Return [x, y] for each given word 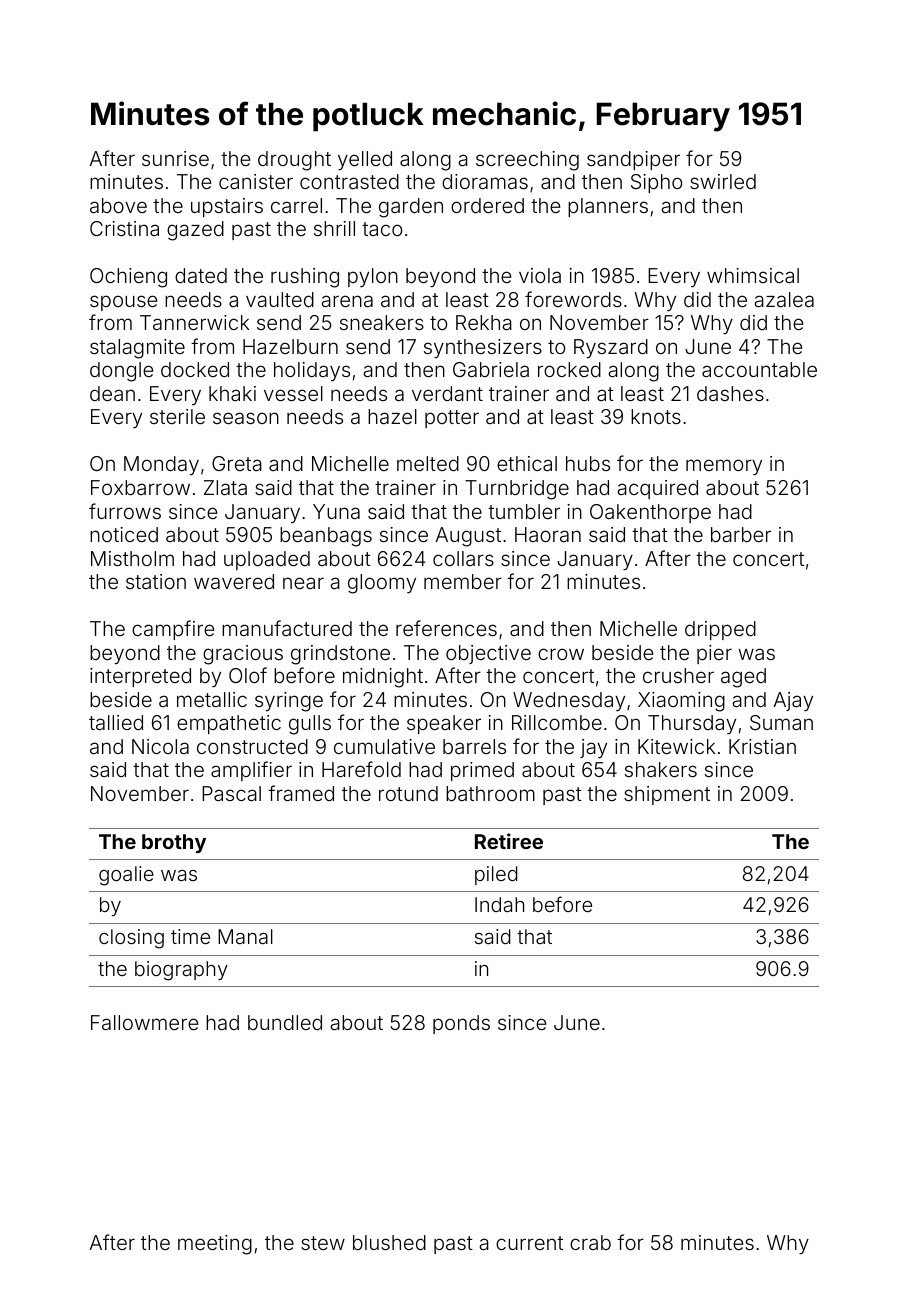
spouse [123, 303]
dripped [720, 630]
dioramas [485, 181]
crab [590, 1242]
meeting [215, 1245]
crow [561, 654]
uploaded [267, 560]
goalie [126, 876]
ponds [461, 1024]
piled [496, 875]
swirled [723, 181]
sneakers [382, 322]
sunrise [175, 158]
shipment [667, 795]
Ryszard [611, 348]
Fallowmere [144, 1022]
